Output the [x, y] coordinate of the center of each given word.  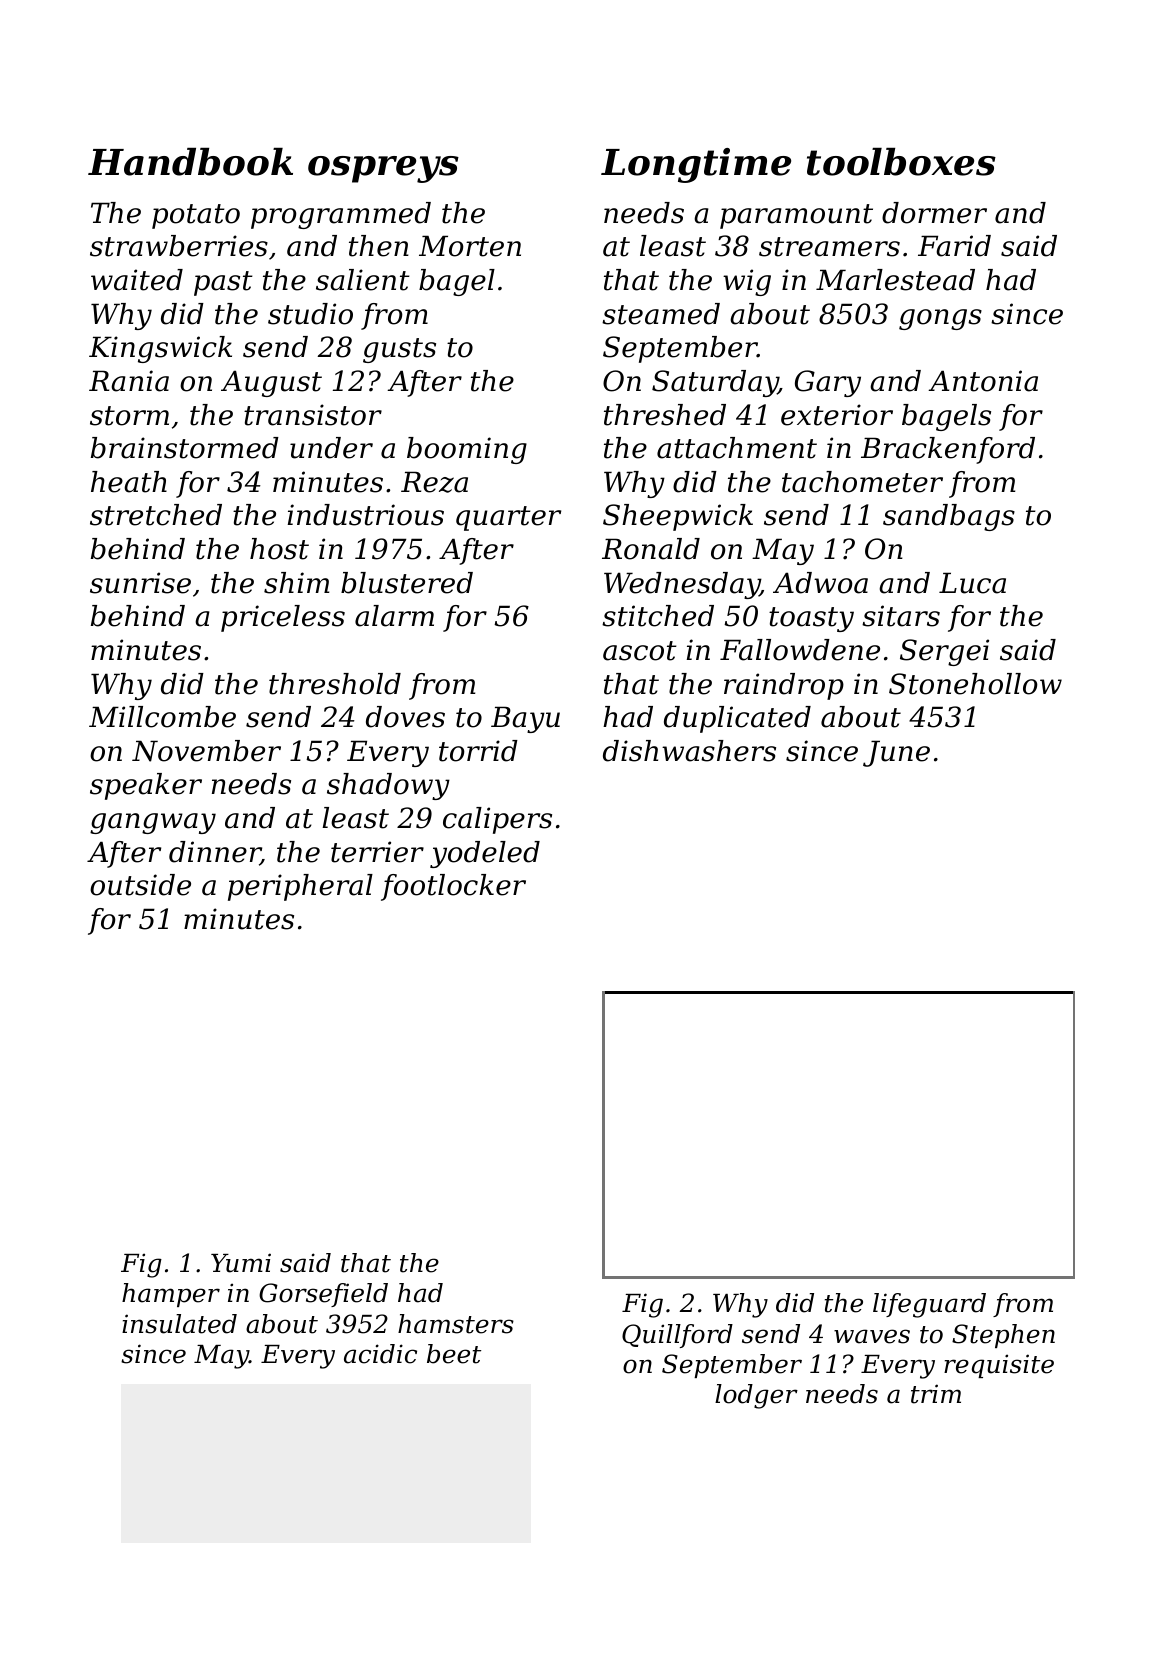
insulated [179, 1324]
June [896, 753]
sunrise [140, 583]
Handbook [190, 162]
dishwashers [689, 751]
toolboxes [901, 162]
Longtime [696, 165]
